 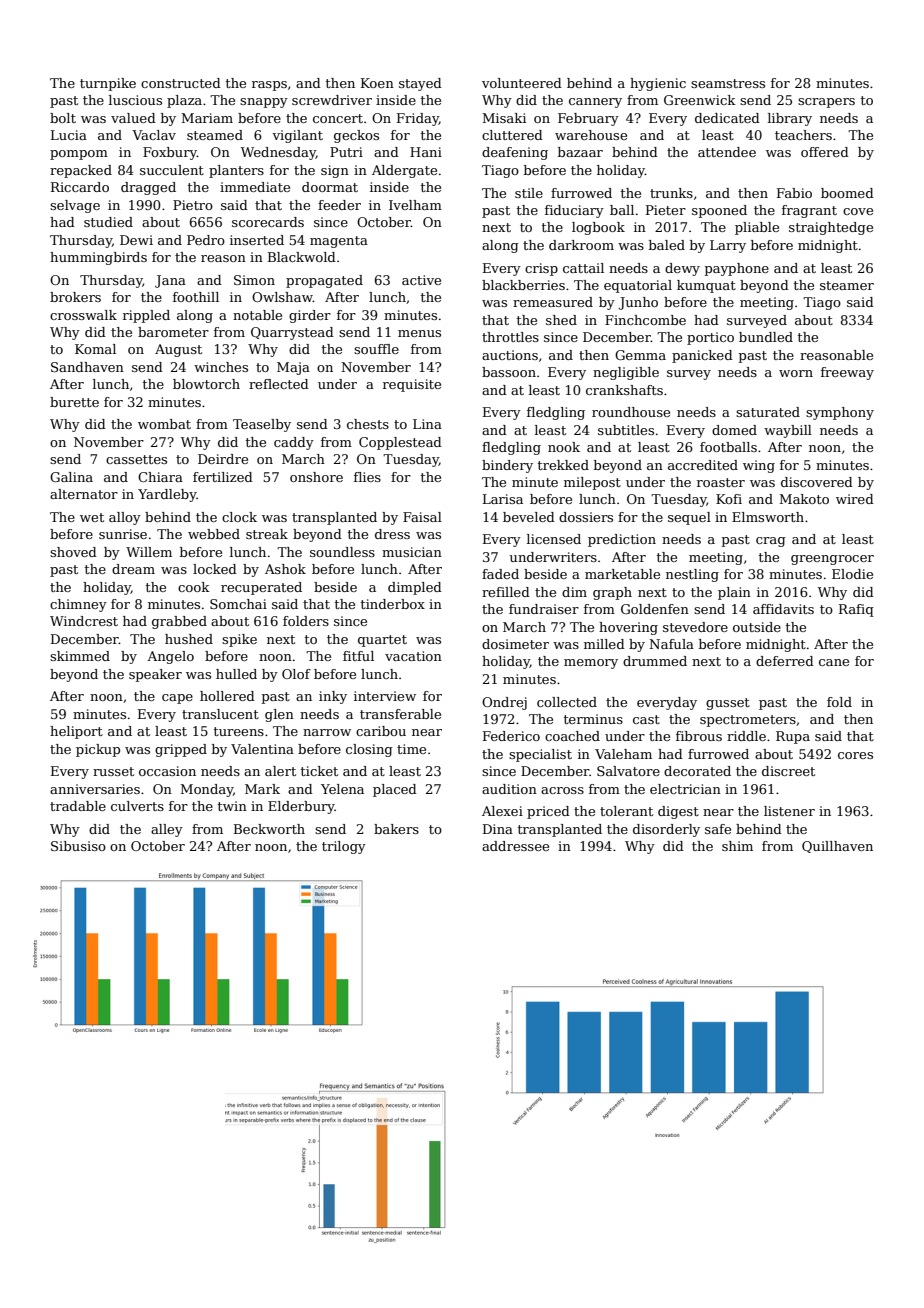 What do you see at coordinates (515, 644) in the document?
I see `dosimeter` at bounding box center [515, 644].
